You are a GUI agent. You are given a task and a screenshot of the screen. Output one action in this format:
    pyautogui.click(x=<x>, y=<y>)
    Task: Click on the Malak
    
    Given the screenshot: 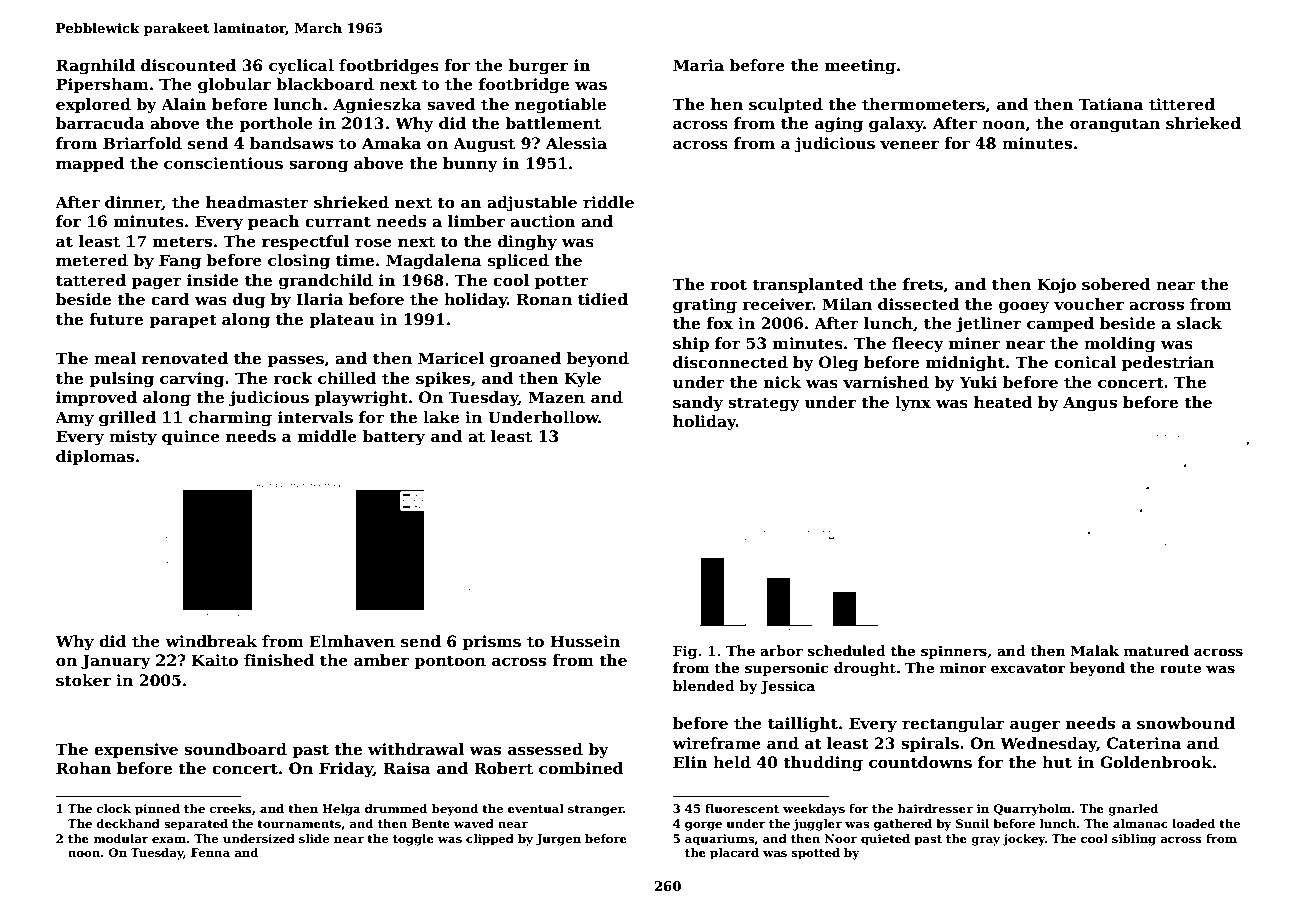 What is the action you would take?
    pyautogui.click(x=1095, y=650)
